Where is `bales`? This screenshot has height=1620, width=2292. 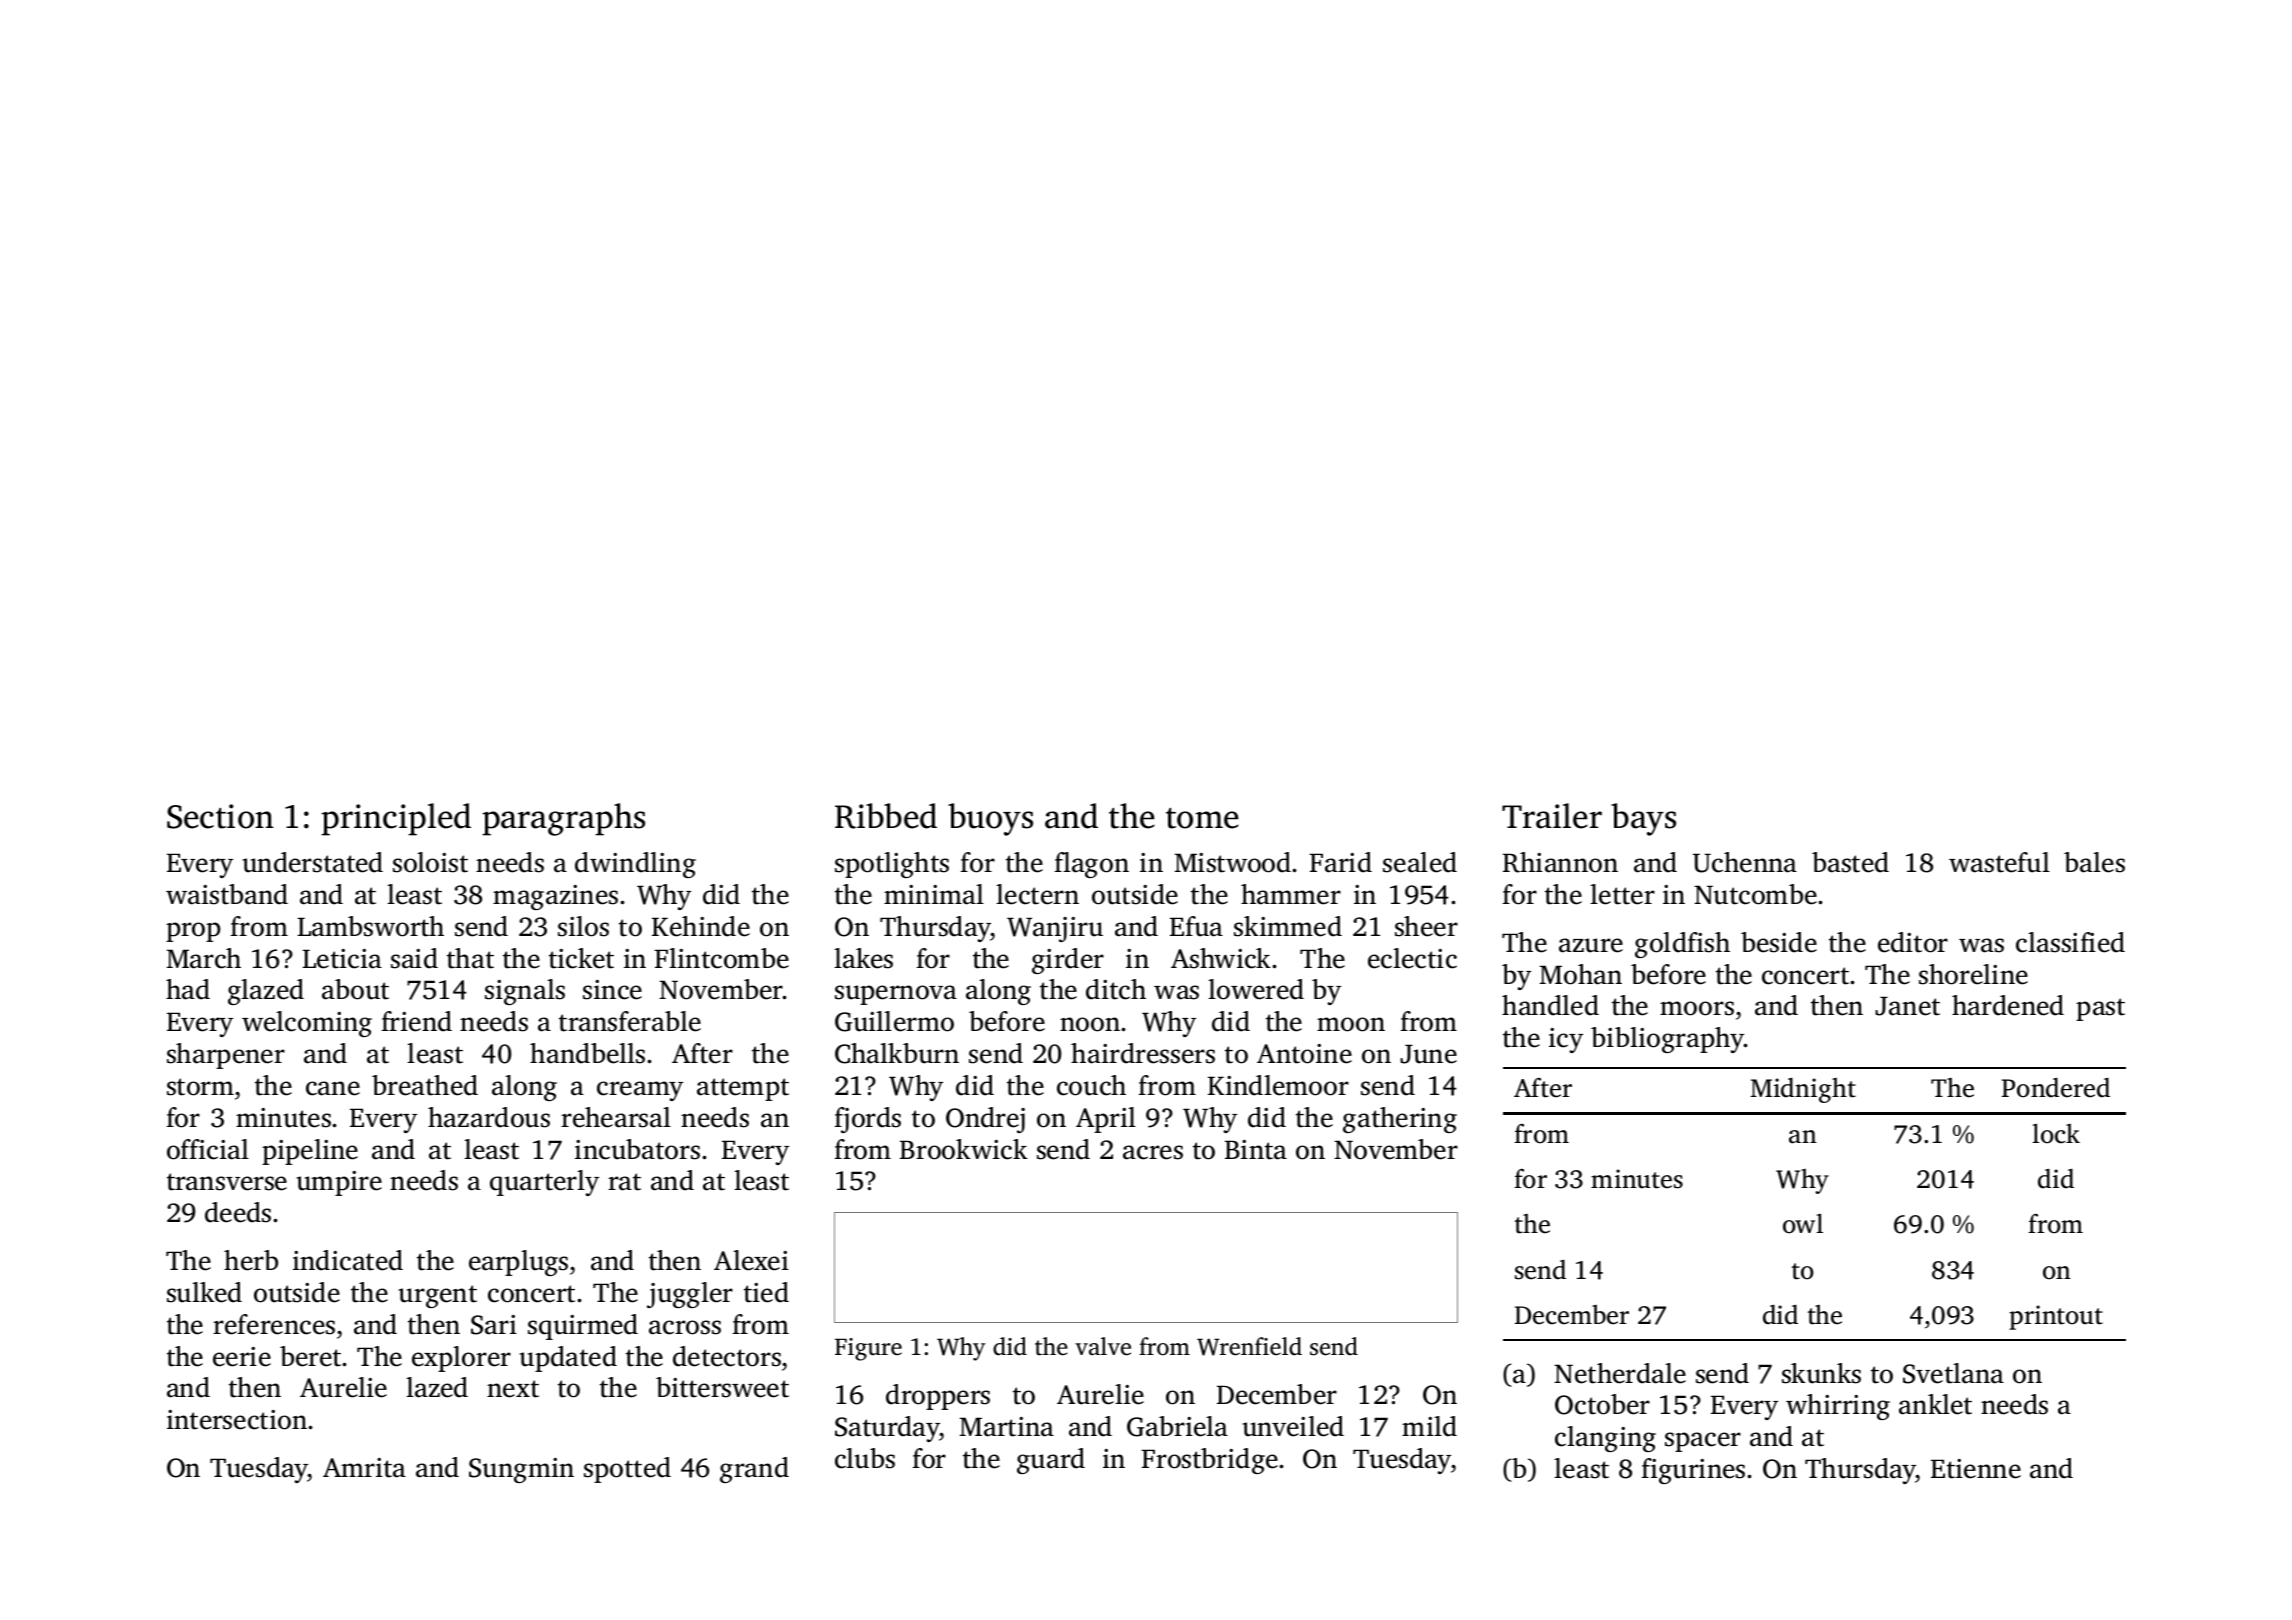 bales is located at coordinates (2094, 862).
